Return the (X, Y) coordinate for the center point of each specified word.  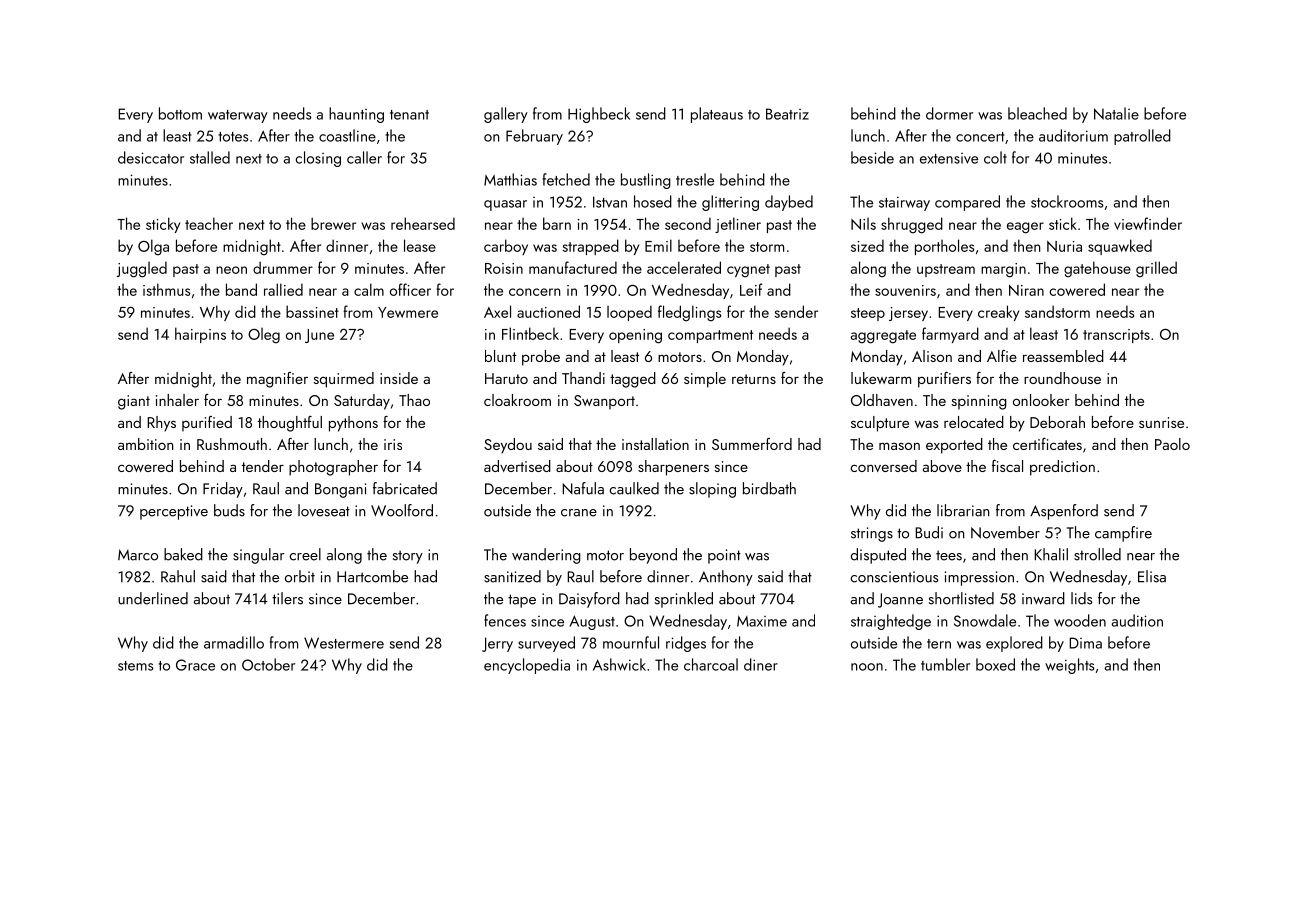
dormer (949, 113)
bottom (180, 113)
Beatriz (787, 114)
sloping (712, 490)
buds (229, 510)
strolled (1097, 554)
